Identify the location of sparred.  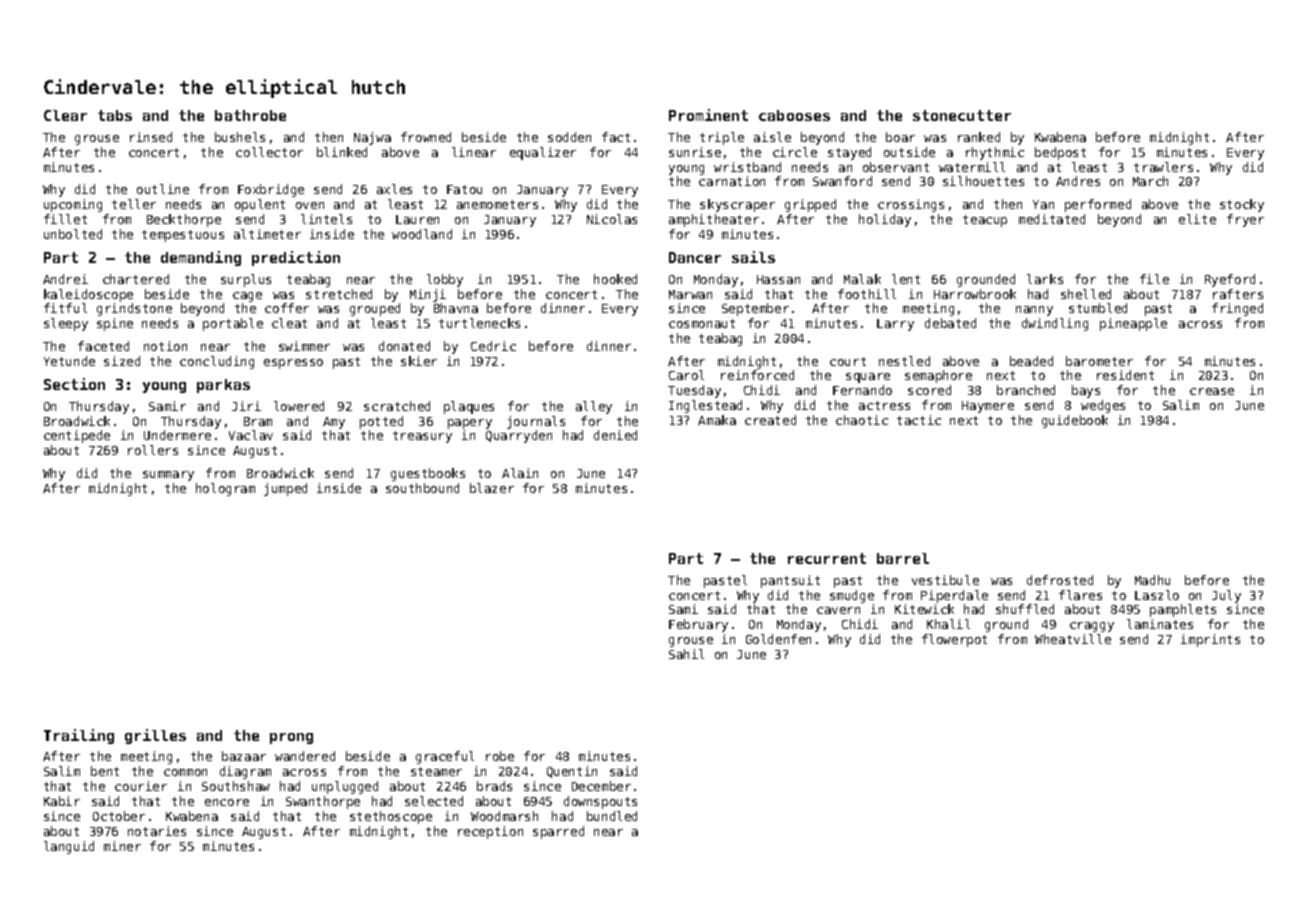
(558, 832).
